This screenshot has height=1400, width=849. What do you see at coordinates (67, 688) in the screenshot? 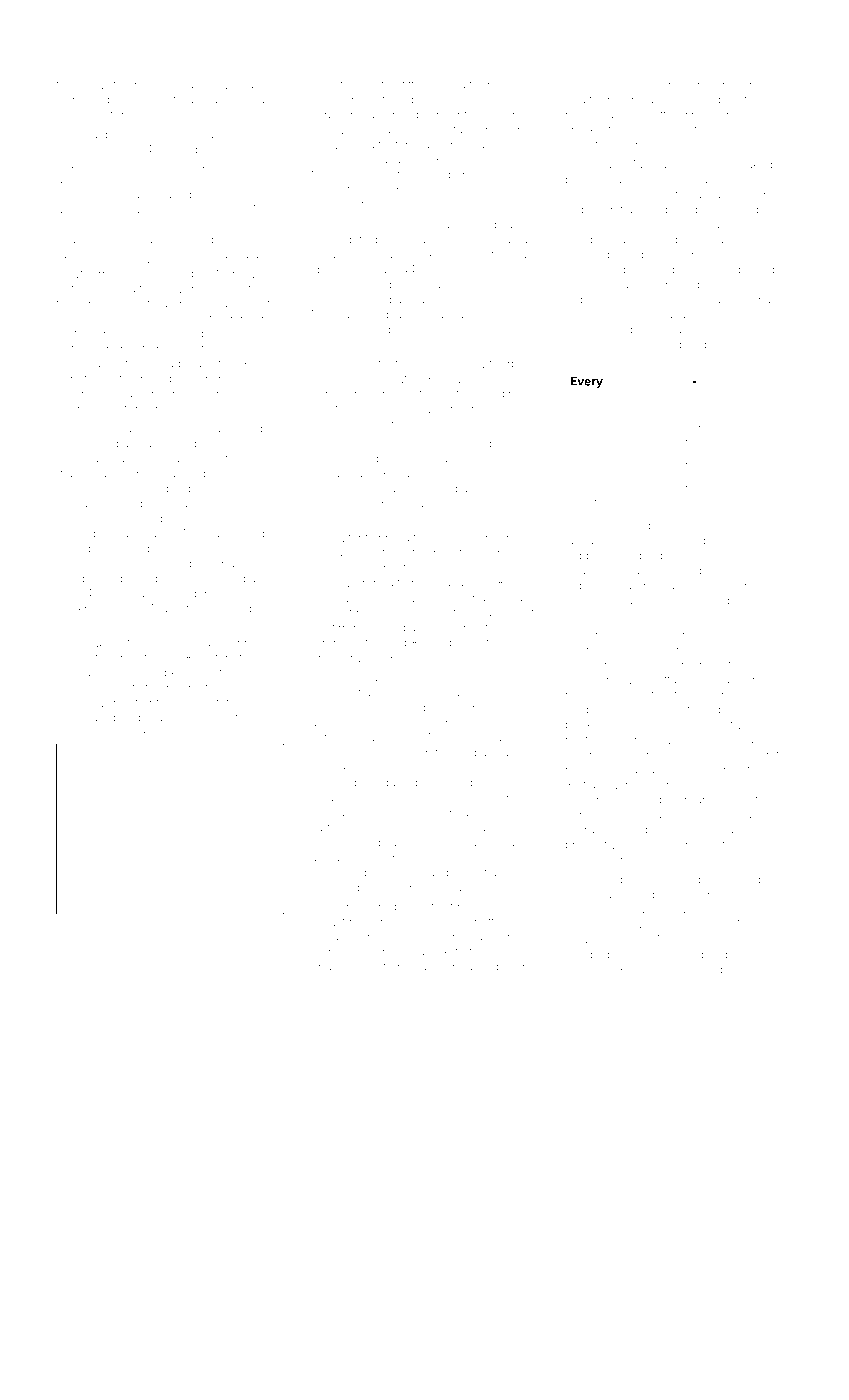
I see `vast` at bounding box center [67, 688].
